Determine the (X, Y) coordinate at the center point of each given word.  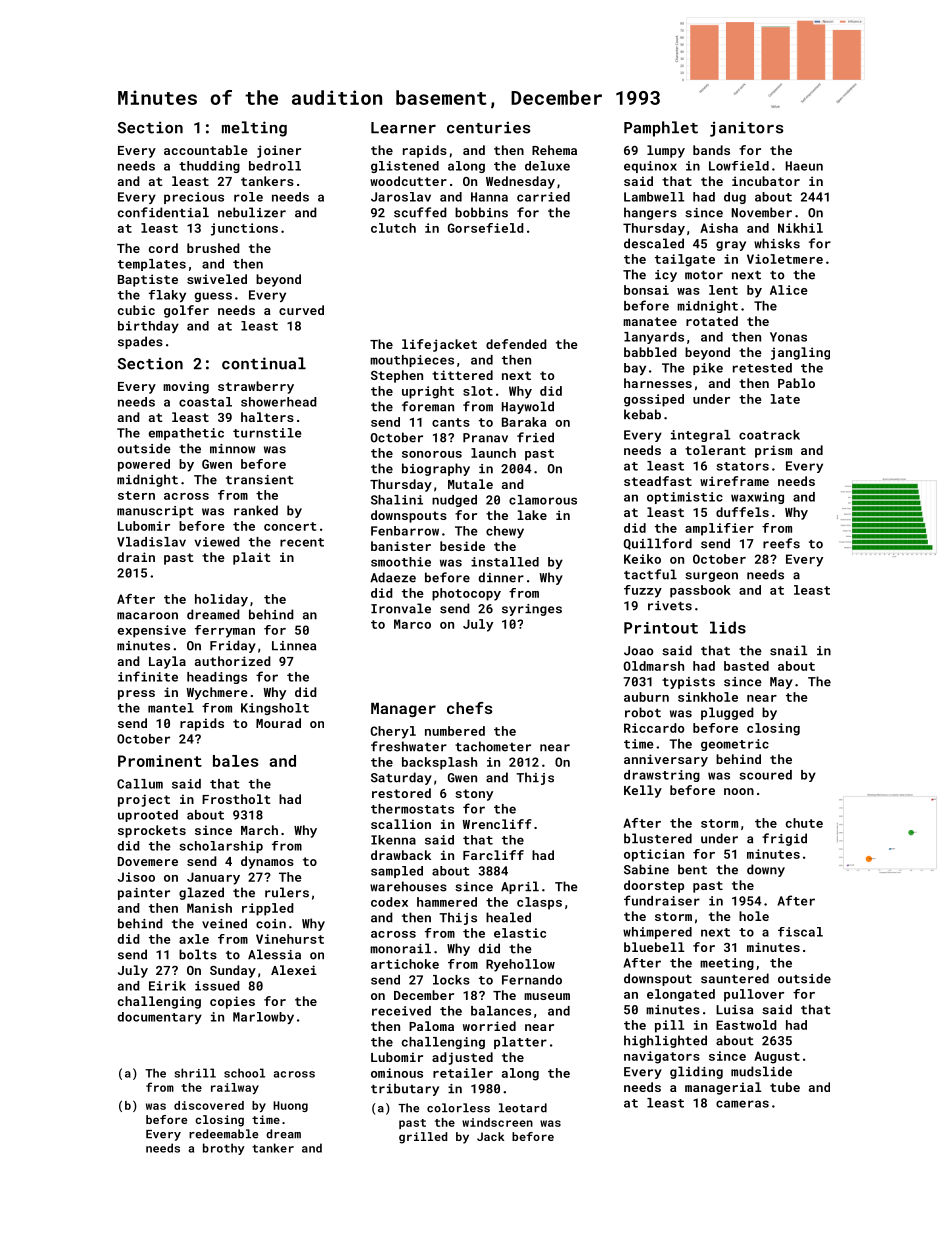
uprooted (148, 816)
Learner (403, 128)
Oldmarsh (654, 666)
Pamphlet (661, 129)
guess (213, 297)
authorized (233, 661)
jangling (800, 353)
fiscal (800, 932)
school (244, 1073)
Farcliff (493, 855)
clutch (393, 228)
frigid (784, 839)
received (401, 1011)
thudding (209, 167)
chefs (470, 708)
